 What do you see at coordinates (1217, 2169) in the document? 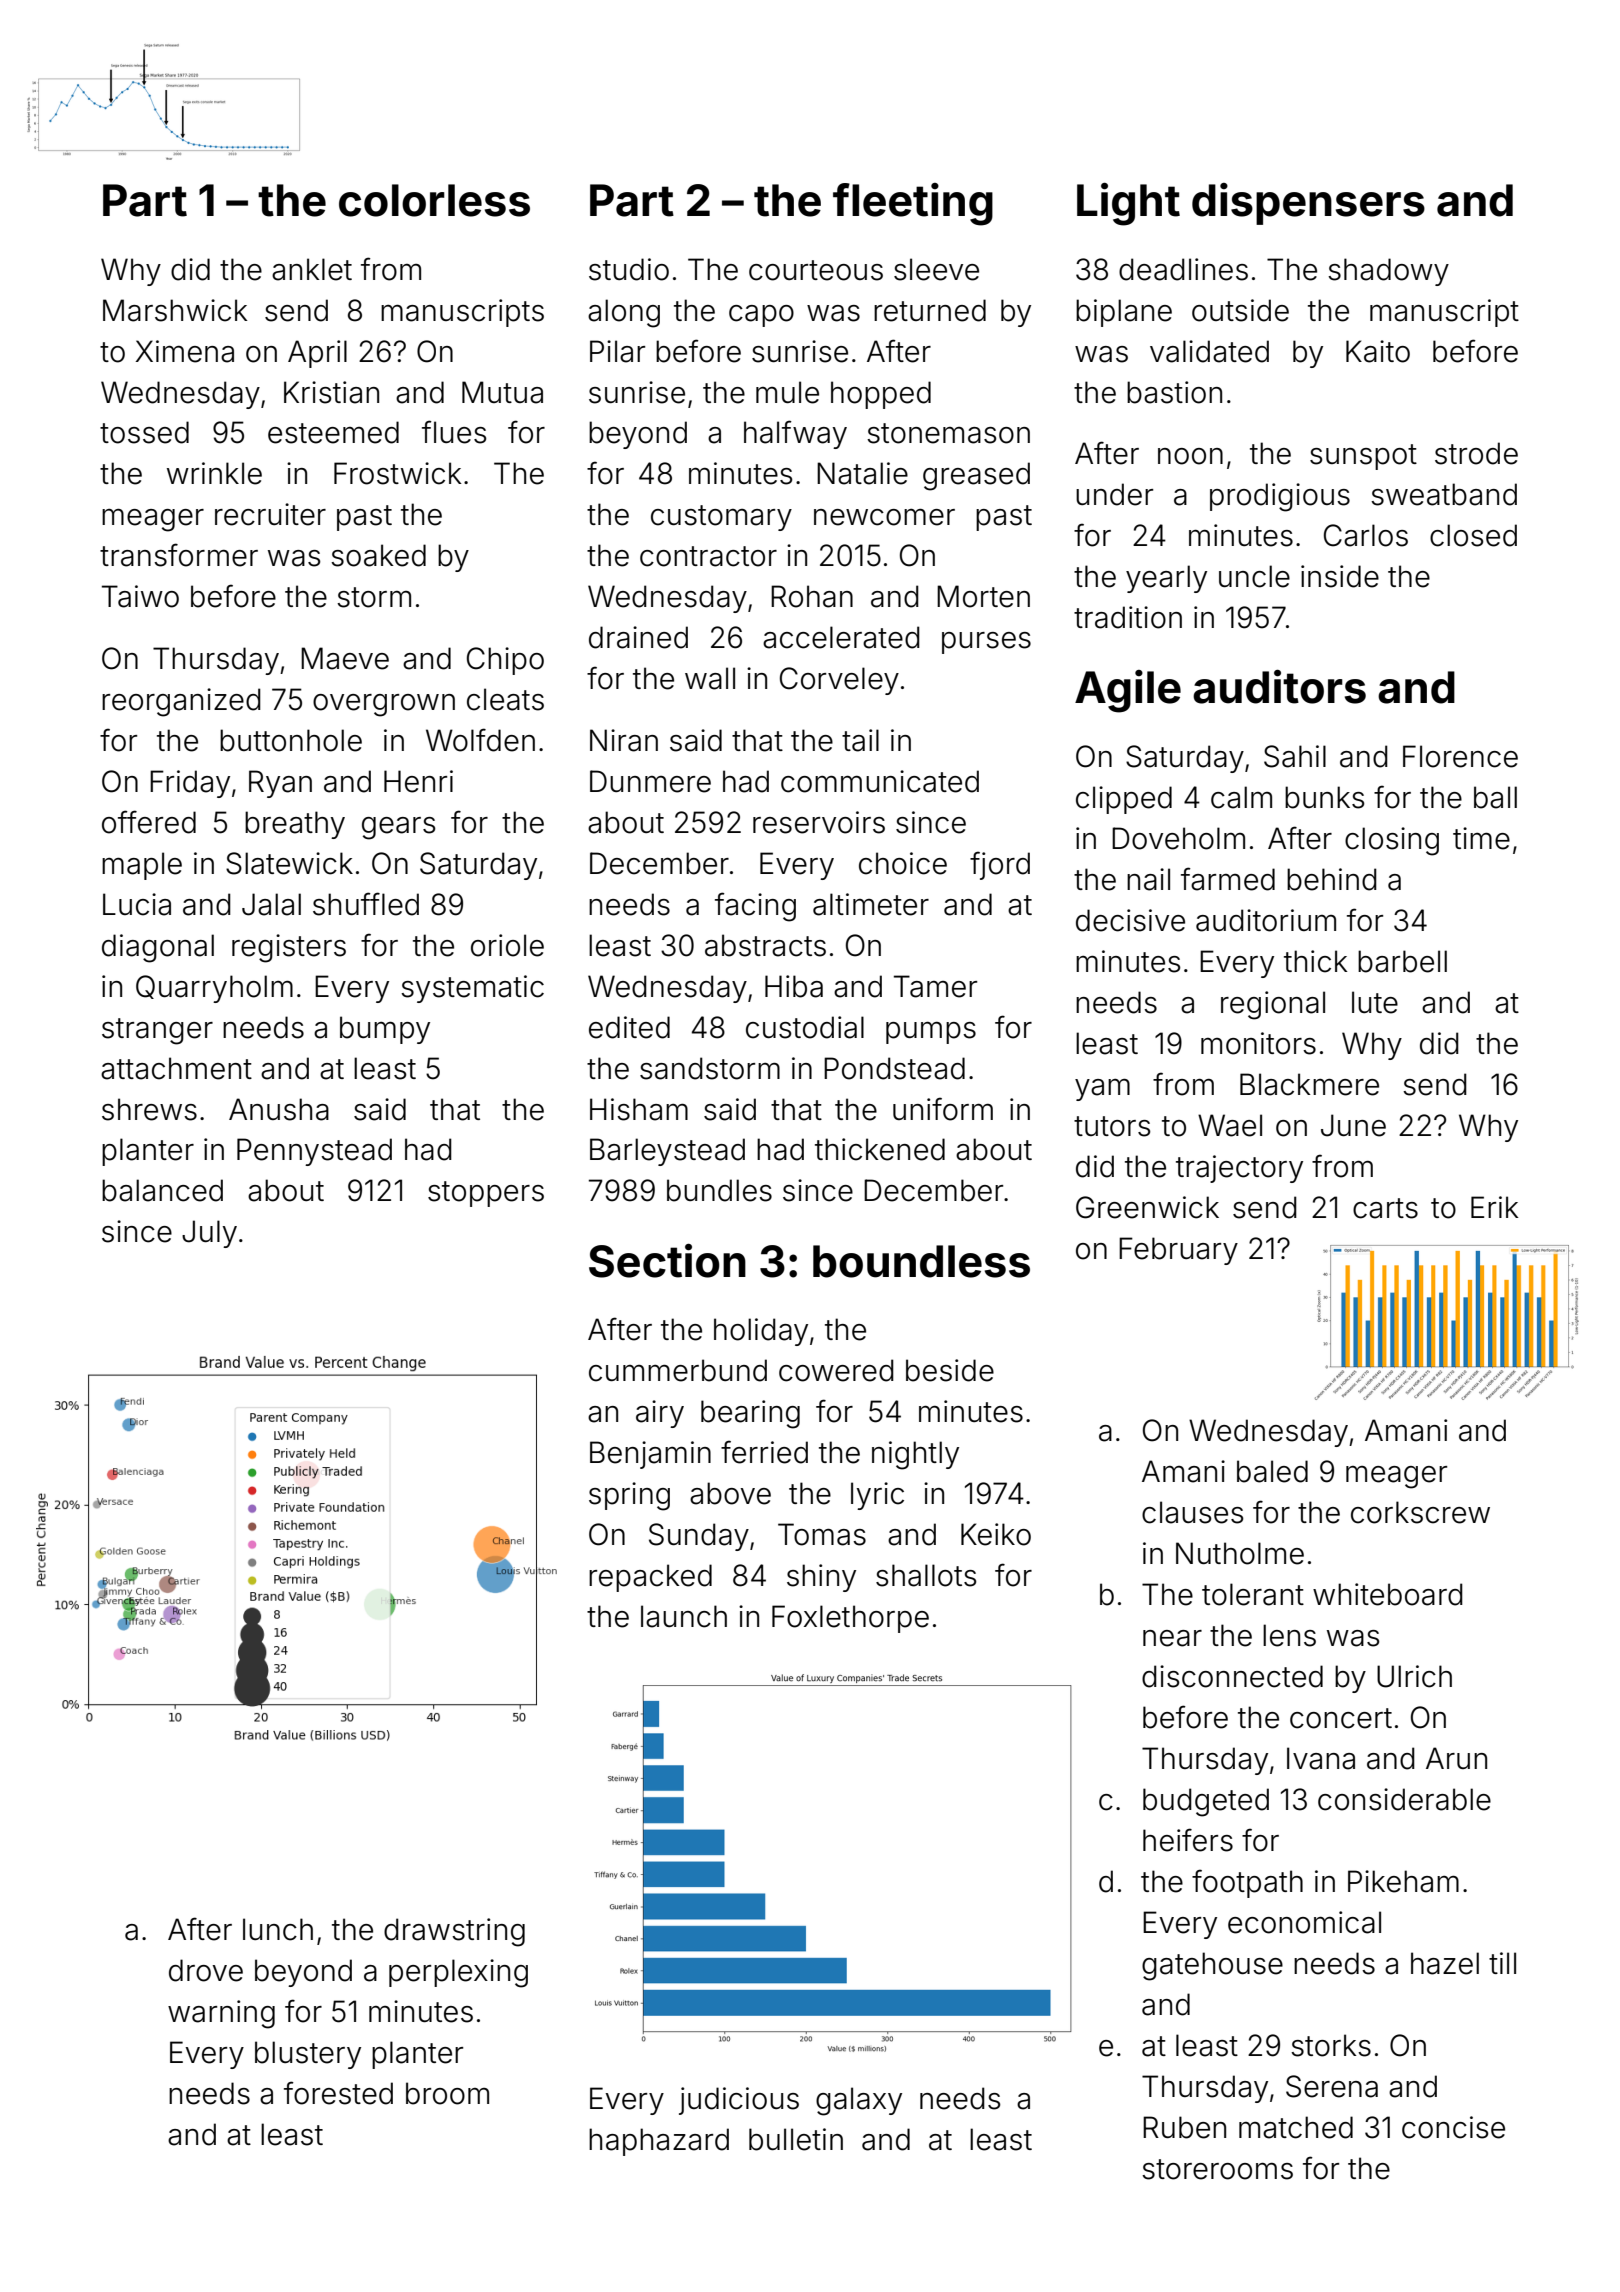
I see `storerooms` at bounding box center [1217, 2169].
